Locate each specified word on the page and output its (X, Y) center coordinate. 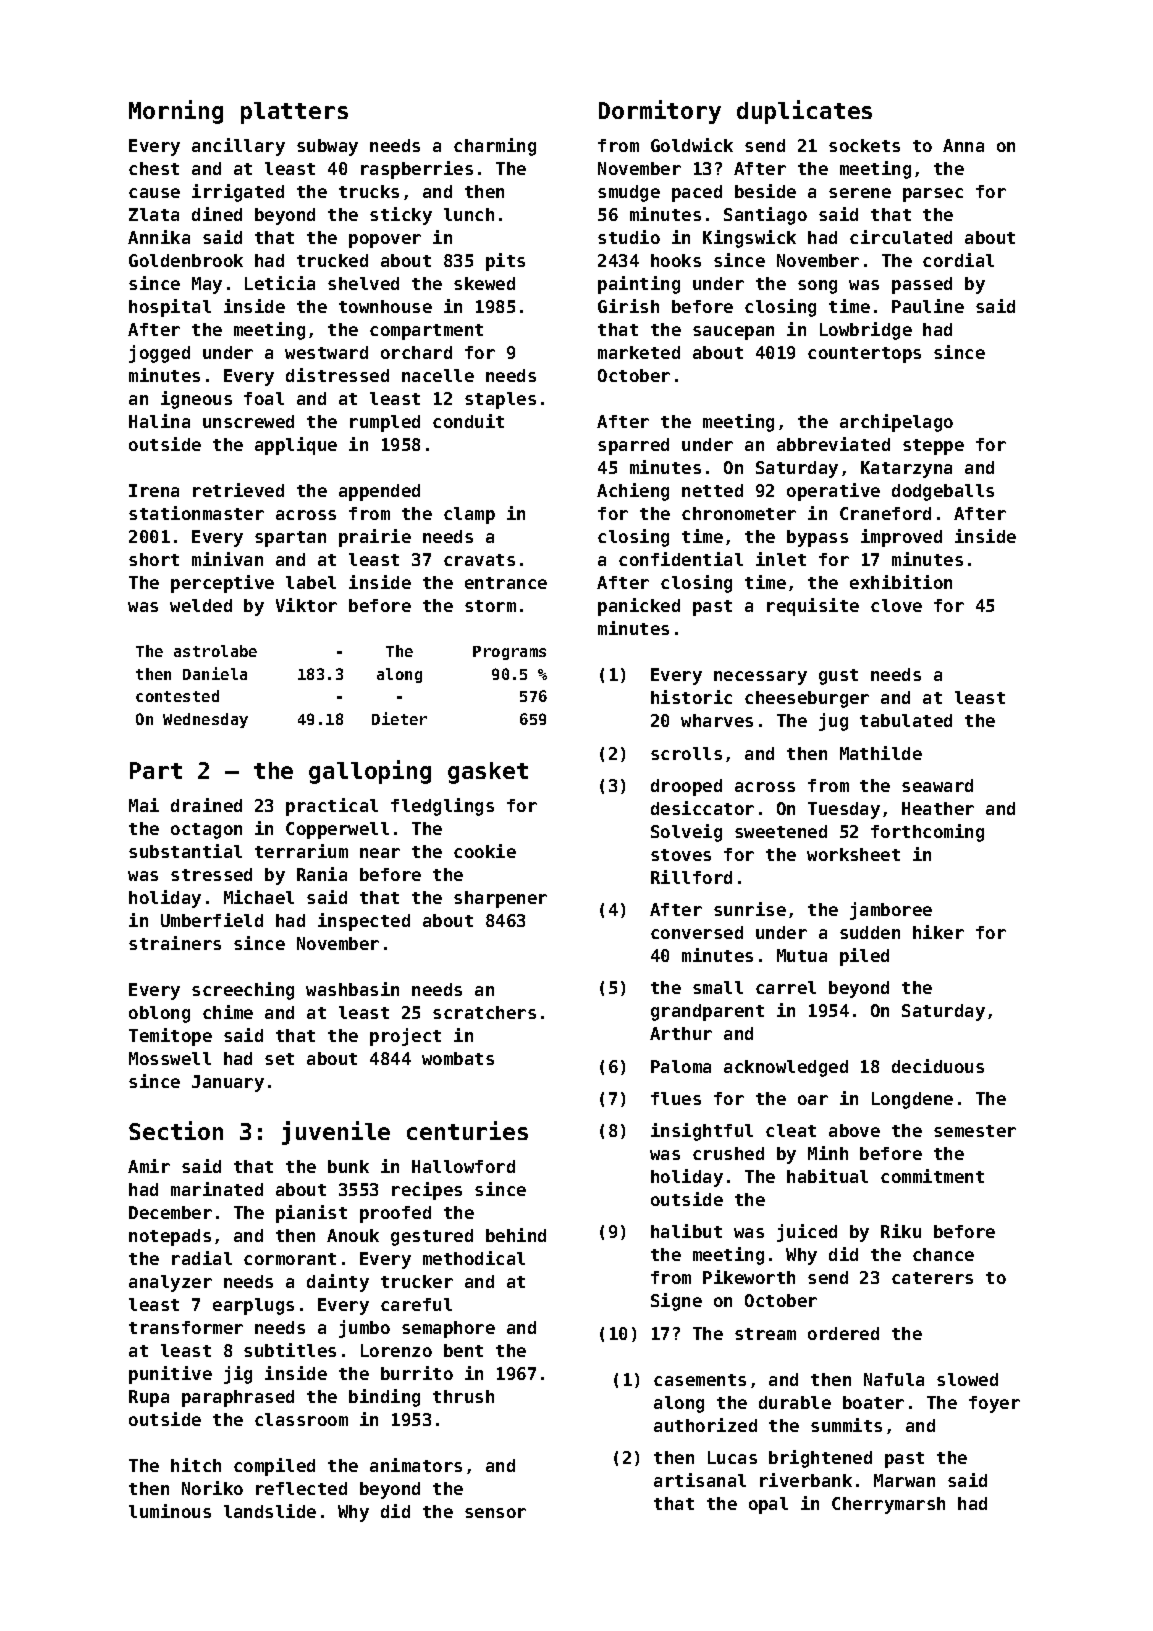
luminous (170, 1511)
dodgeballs (943, 492)
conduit (468, 421)
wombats (458, 1058)
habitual (827, 1176)
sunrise (750, 909)
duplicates (804, 112)
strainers (175, 943)
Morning (176, 112)
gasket (488, 773)
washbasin (352, 989)
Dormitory (660, 112)
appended (379, 492)
